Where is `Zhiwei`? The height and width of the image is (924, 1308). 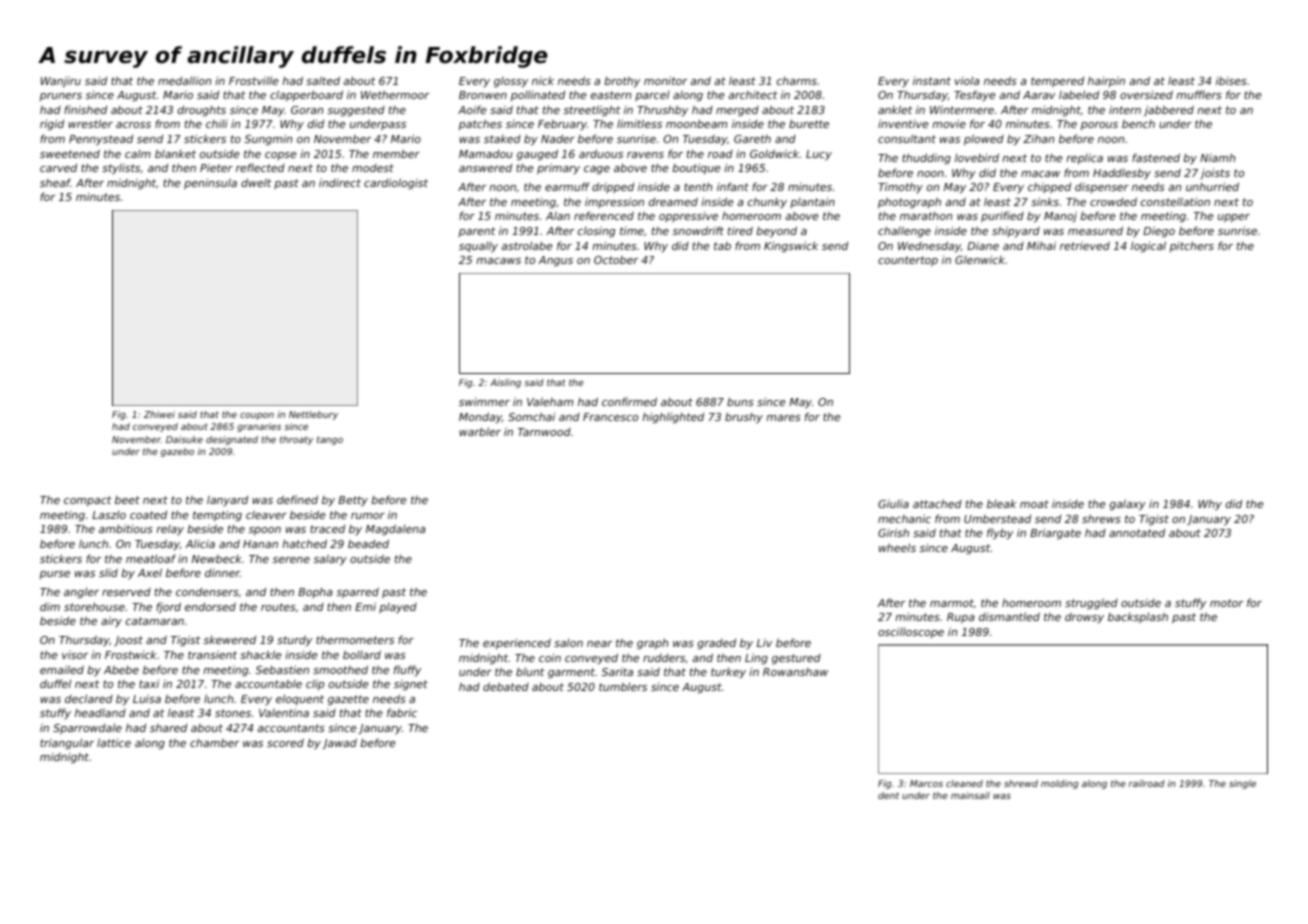 Zhiwei is located at coordinates (159, 414).
